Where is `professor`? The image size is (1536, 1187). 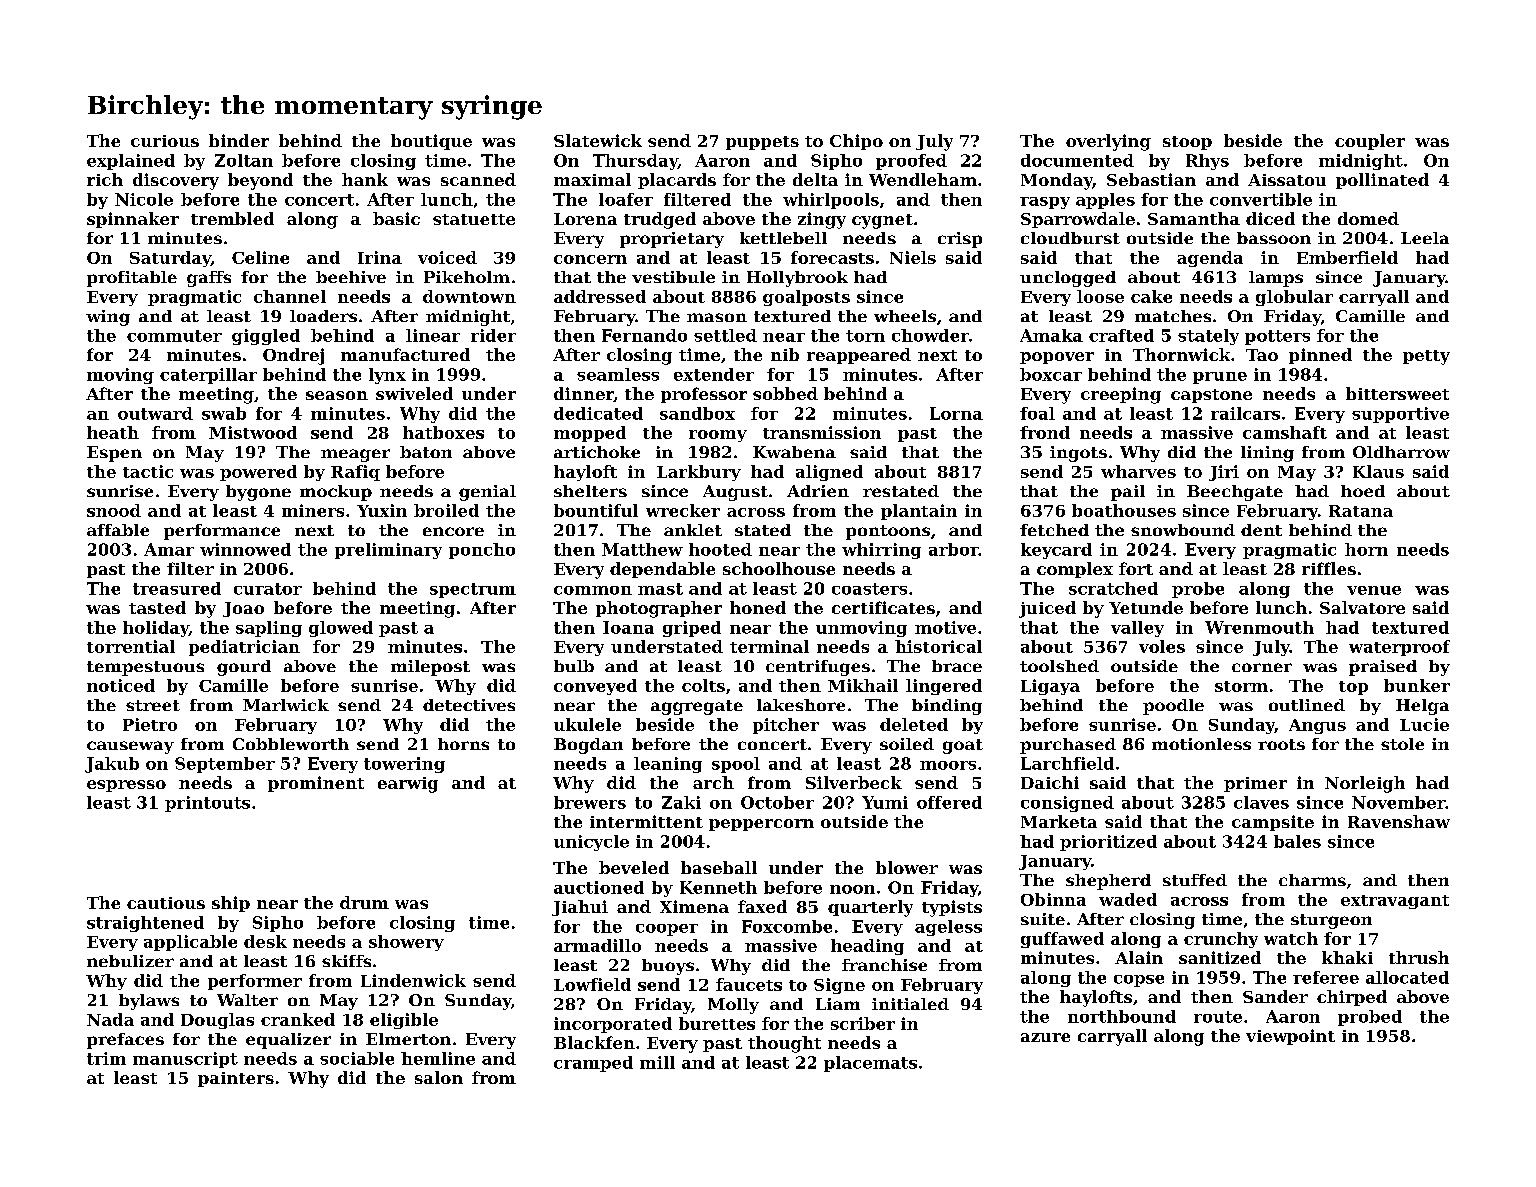 professor is located at coordinates (704, 395).
